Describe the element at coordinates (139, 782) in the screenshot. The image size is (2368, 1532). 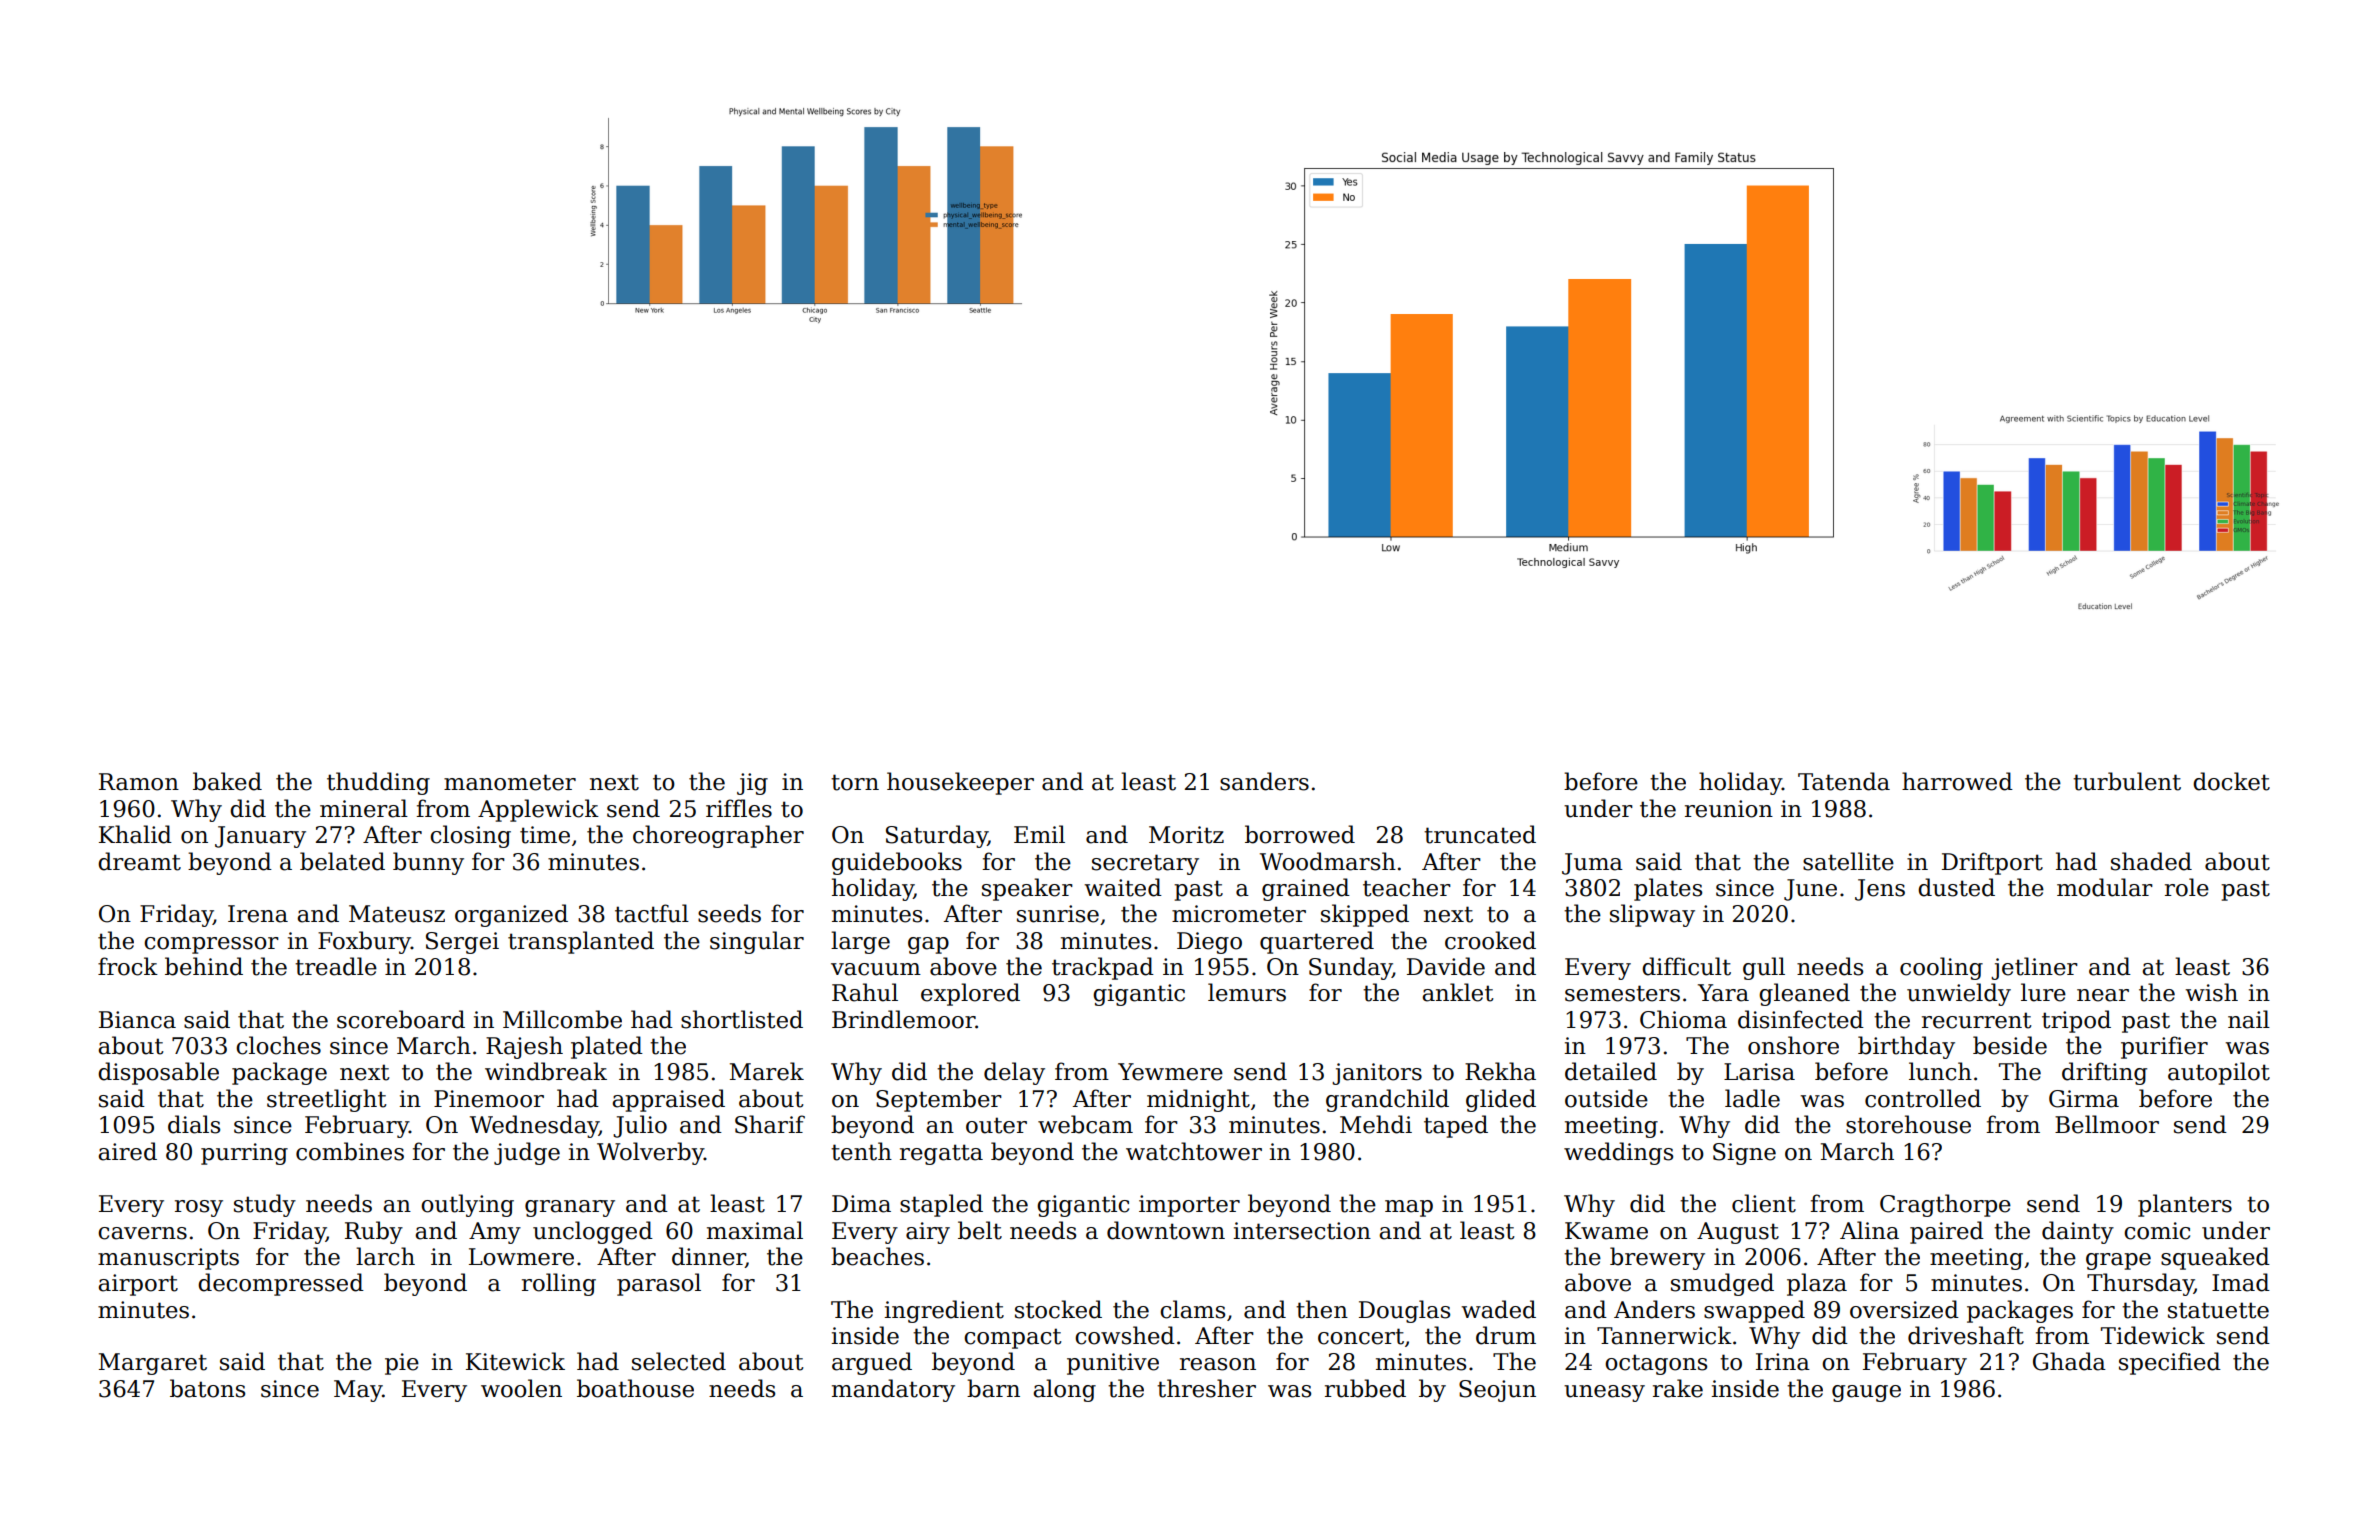
I see `Ramon` at that location.
